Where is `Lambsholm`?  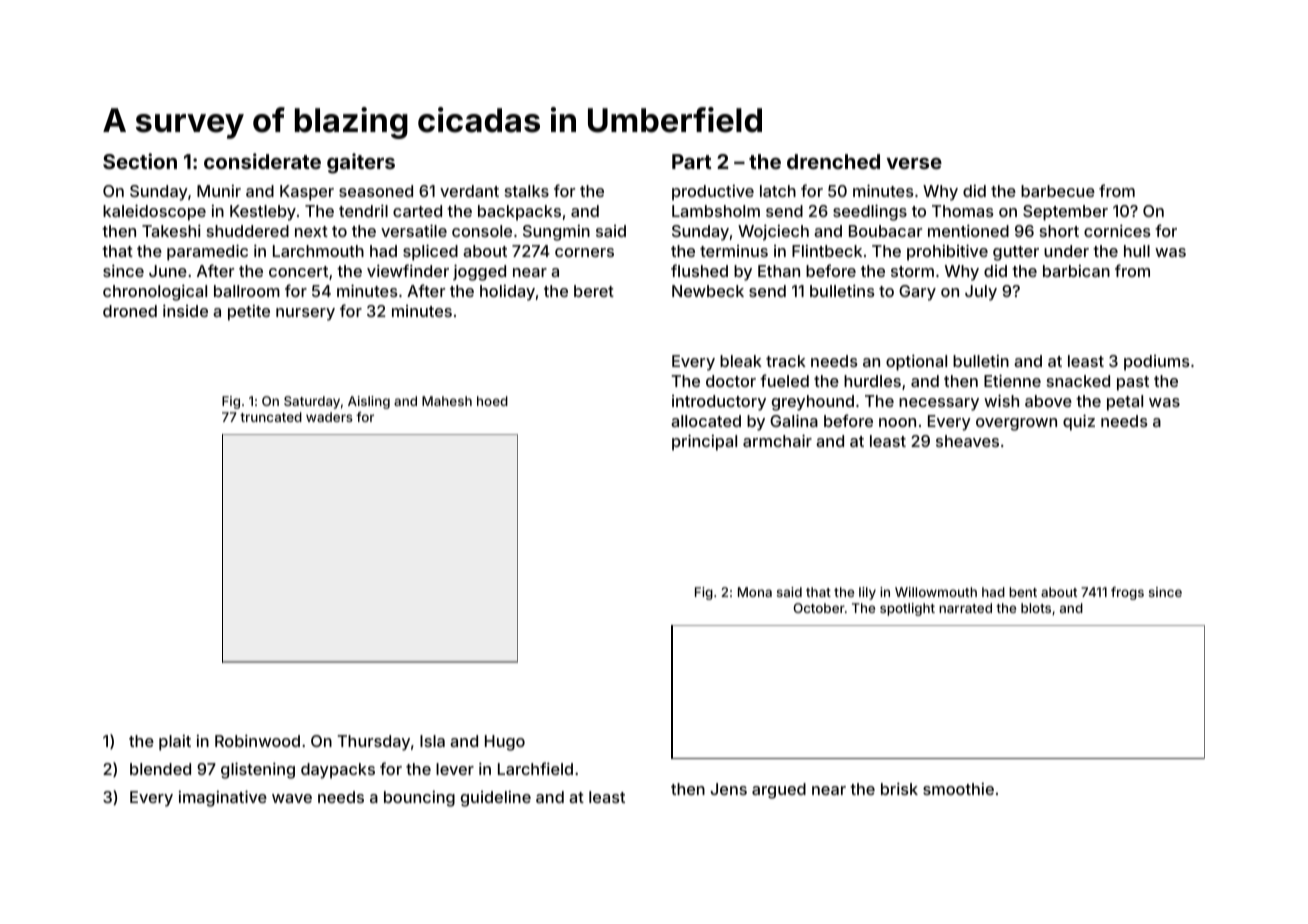
Lambsholm is located at coordinates (716, 211).
